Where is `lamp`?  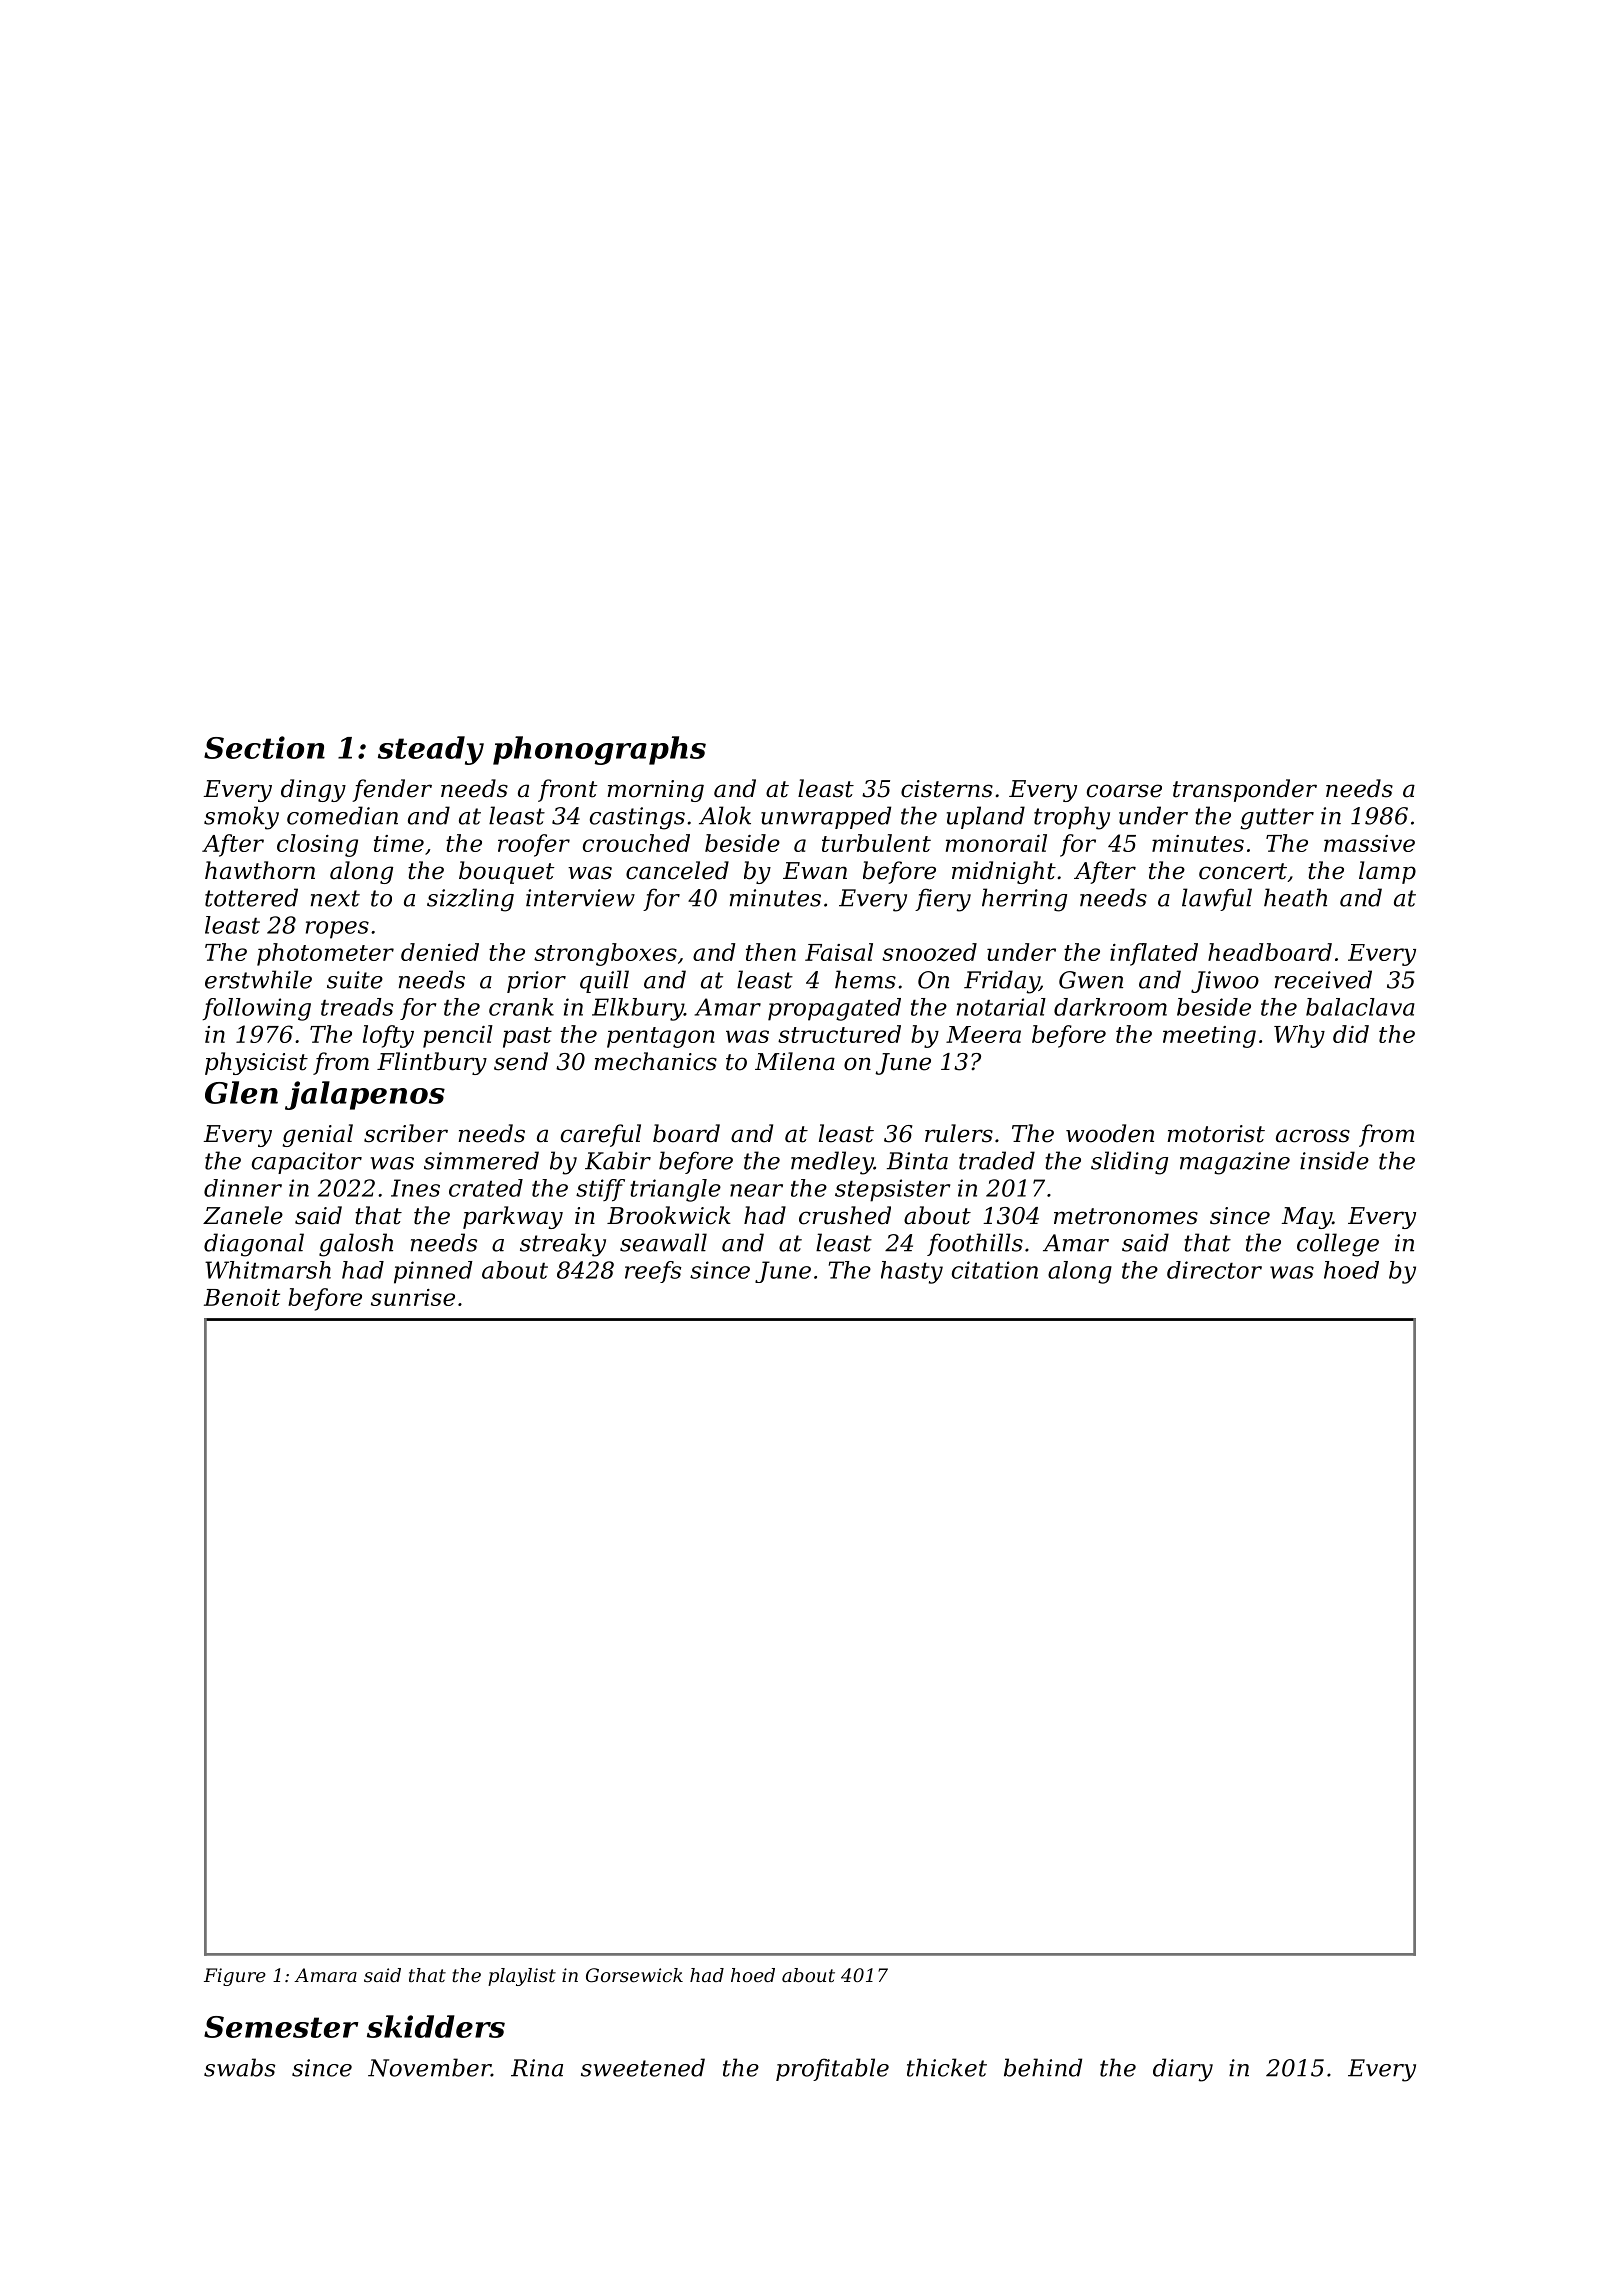
lamp is located at coordinates (1387, 872).
